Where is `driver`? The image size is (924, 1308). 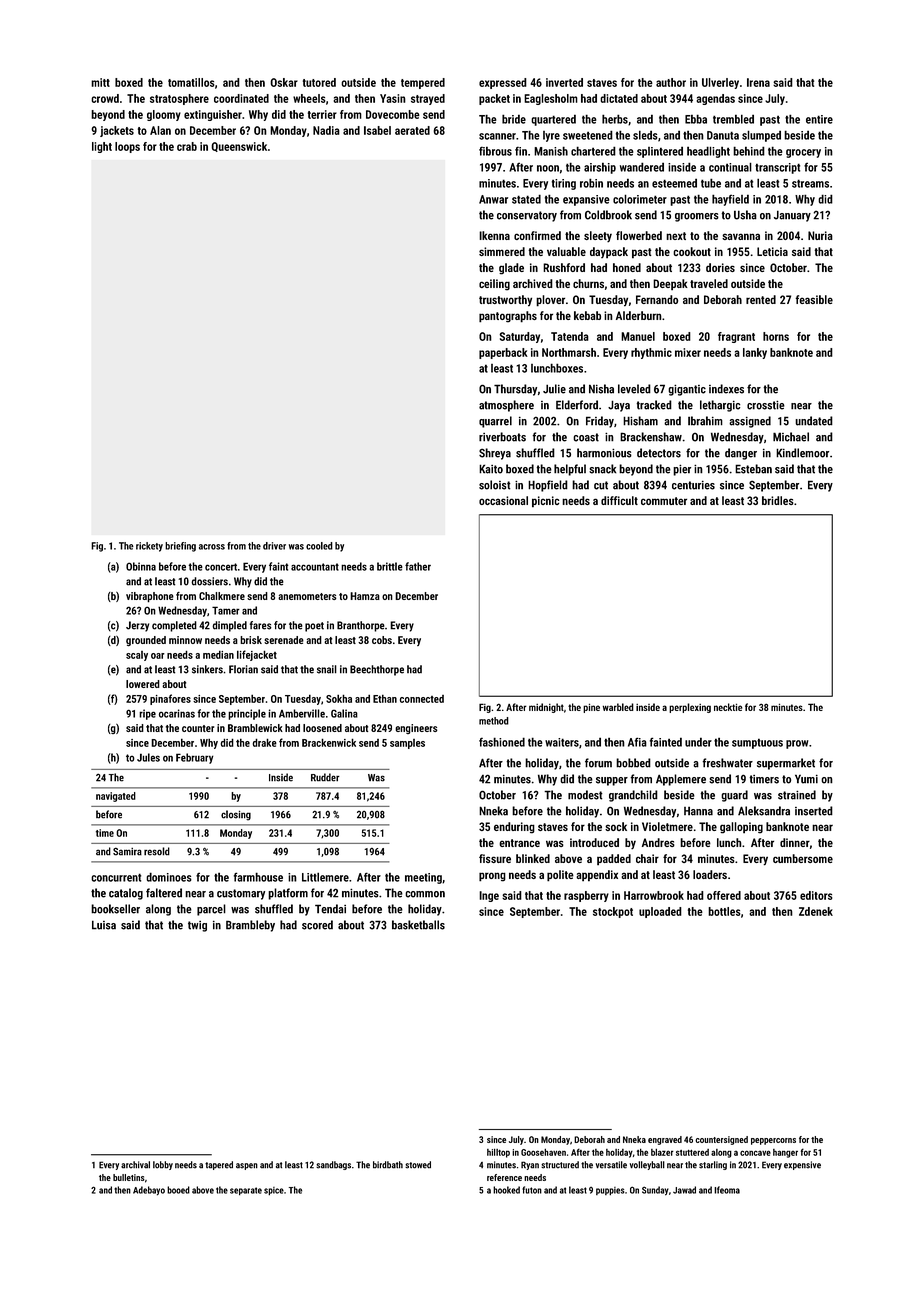 driver is located at coordinates (274, 546).
